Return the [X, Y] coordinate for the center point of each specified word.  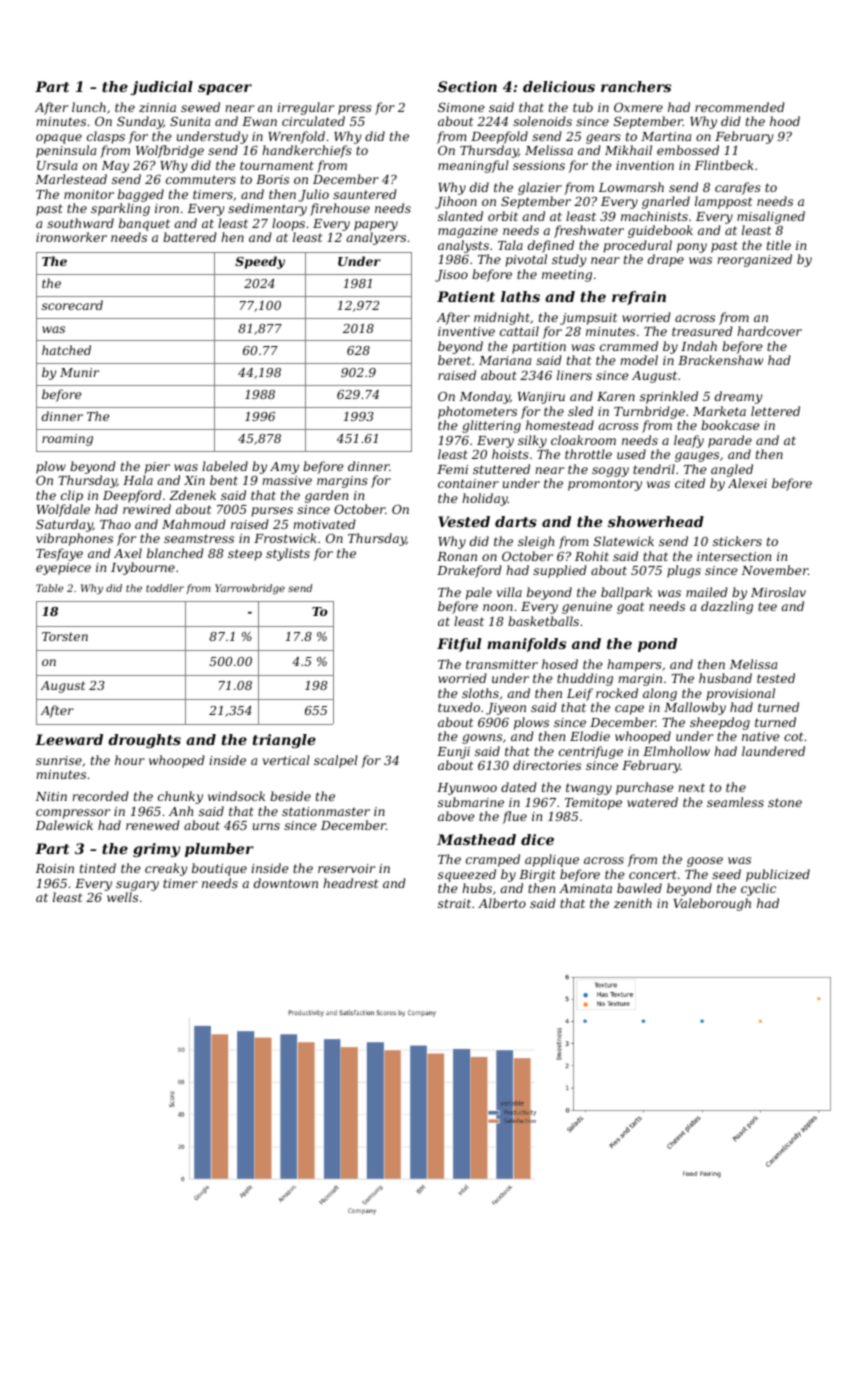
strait [454, 903]
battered [190, 237]
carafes [738, 188]
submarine [471, 802]
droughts [144, 741]
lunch [89, 107]
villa [509, 592]
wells [122, 897]
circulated [313, 121]
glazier [540, 188]
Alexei [747, 483]
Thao [115, 524]
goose [705, 862]
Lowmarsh [631, 187]
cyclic [758, 889]
